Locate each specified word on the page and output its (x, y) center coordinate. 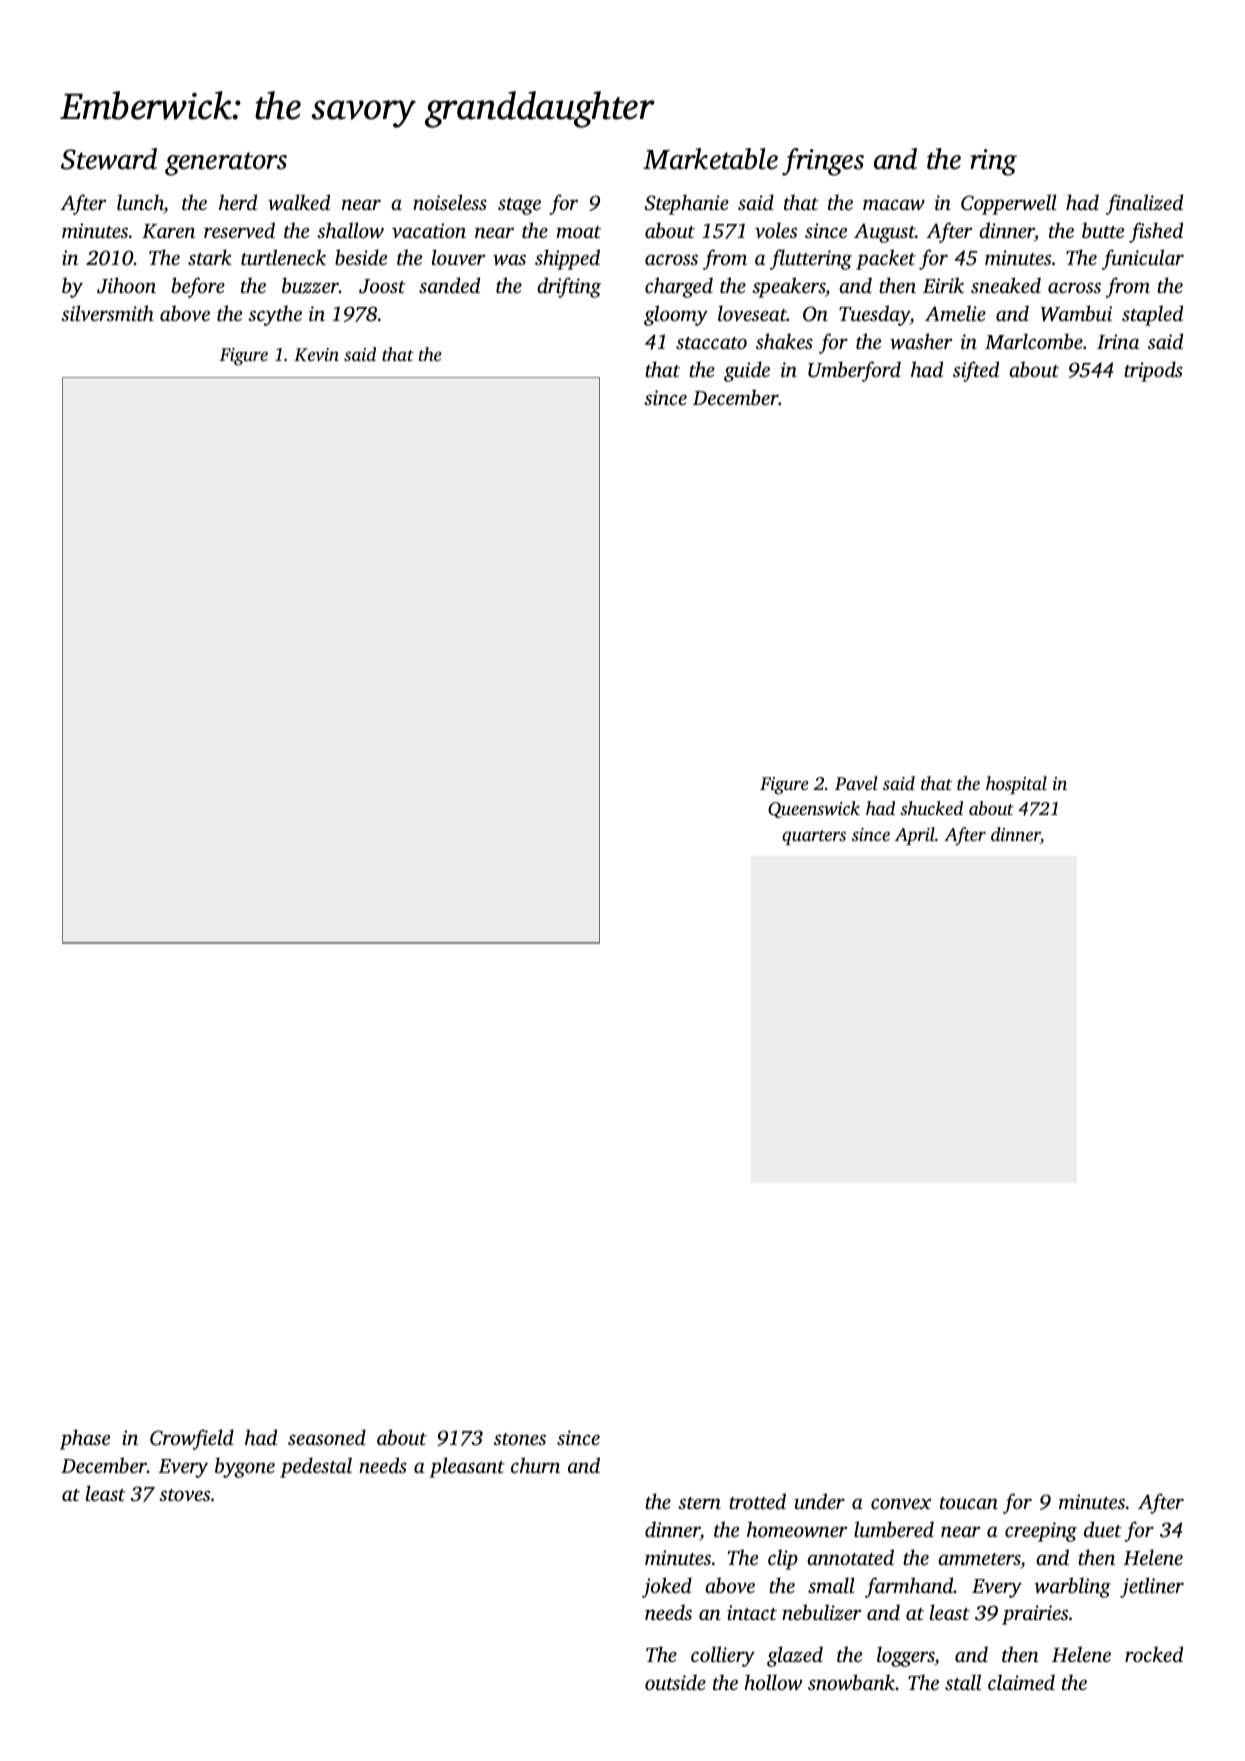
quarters (814, 837)
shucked (931, 808)
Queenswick (814, 809)
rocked (1154, 1654)
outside (675, 1682)
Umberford (854, 371)
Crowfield (192, 1439)
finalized (1144, 204)
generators (226, 164)
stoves (184, 1495)
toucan (969, 1503)
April (915, 836)
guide (747, 371)
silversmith (107, 313)
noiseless (450, 202)
